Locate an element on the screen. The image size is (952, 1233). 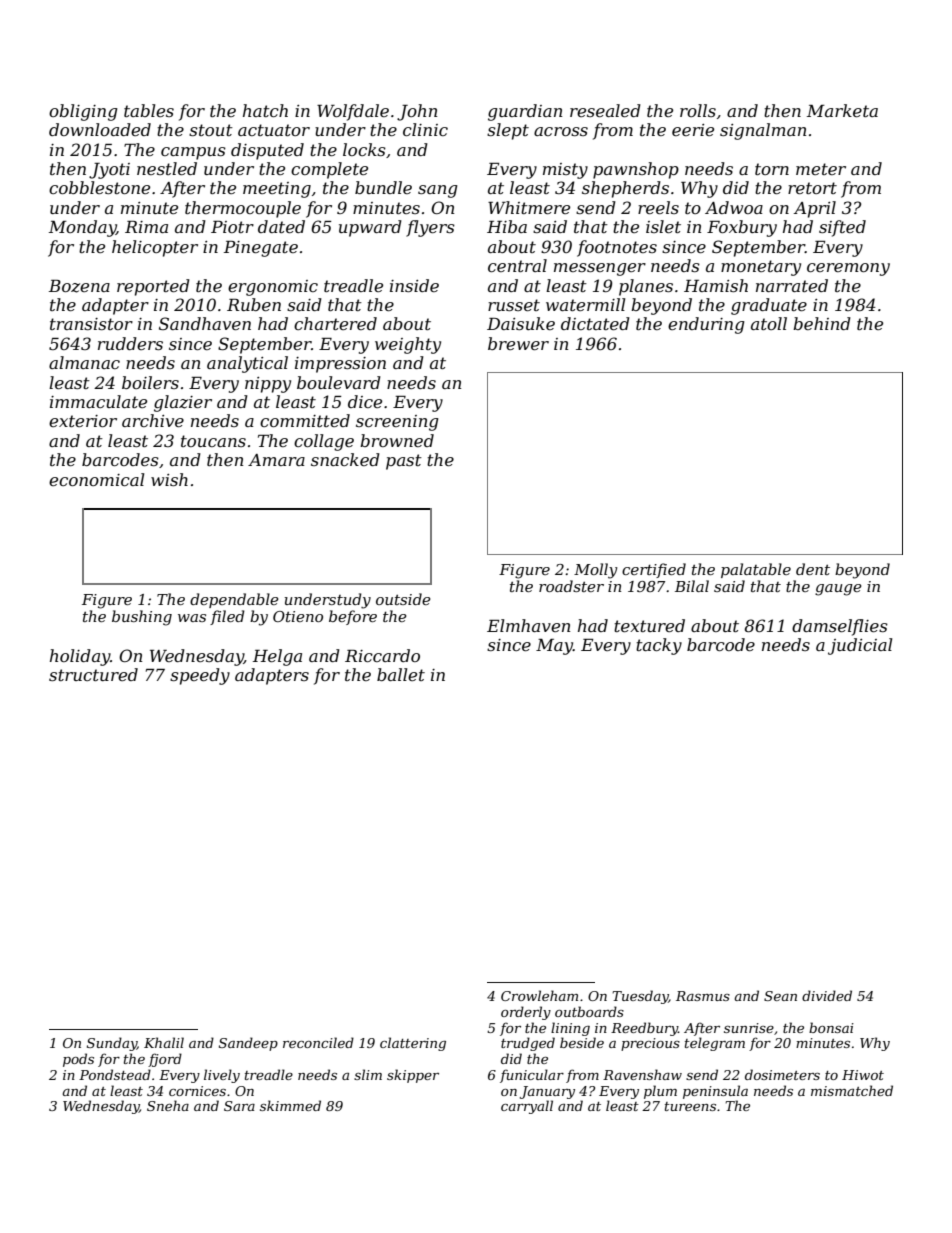
dependable is located at coordinates (234, 600).
